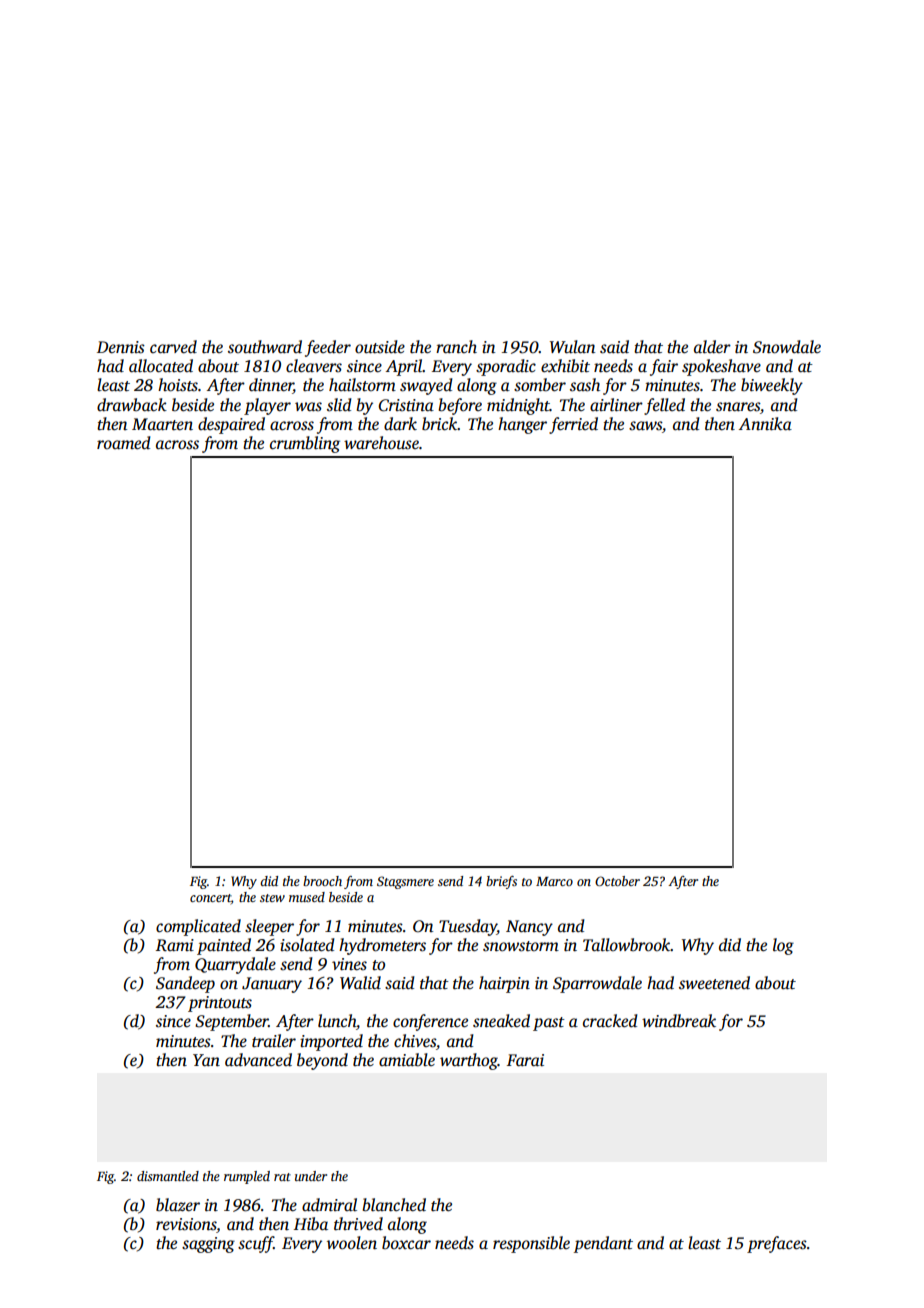  What do you see at coordinates (456, 347) in the screenshot?
I see `ranch` at bounding box center [456, 347].
